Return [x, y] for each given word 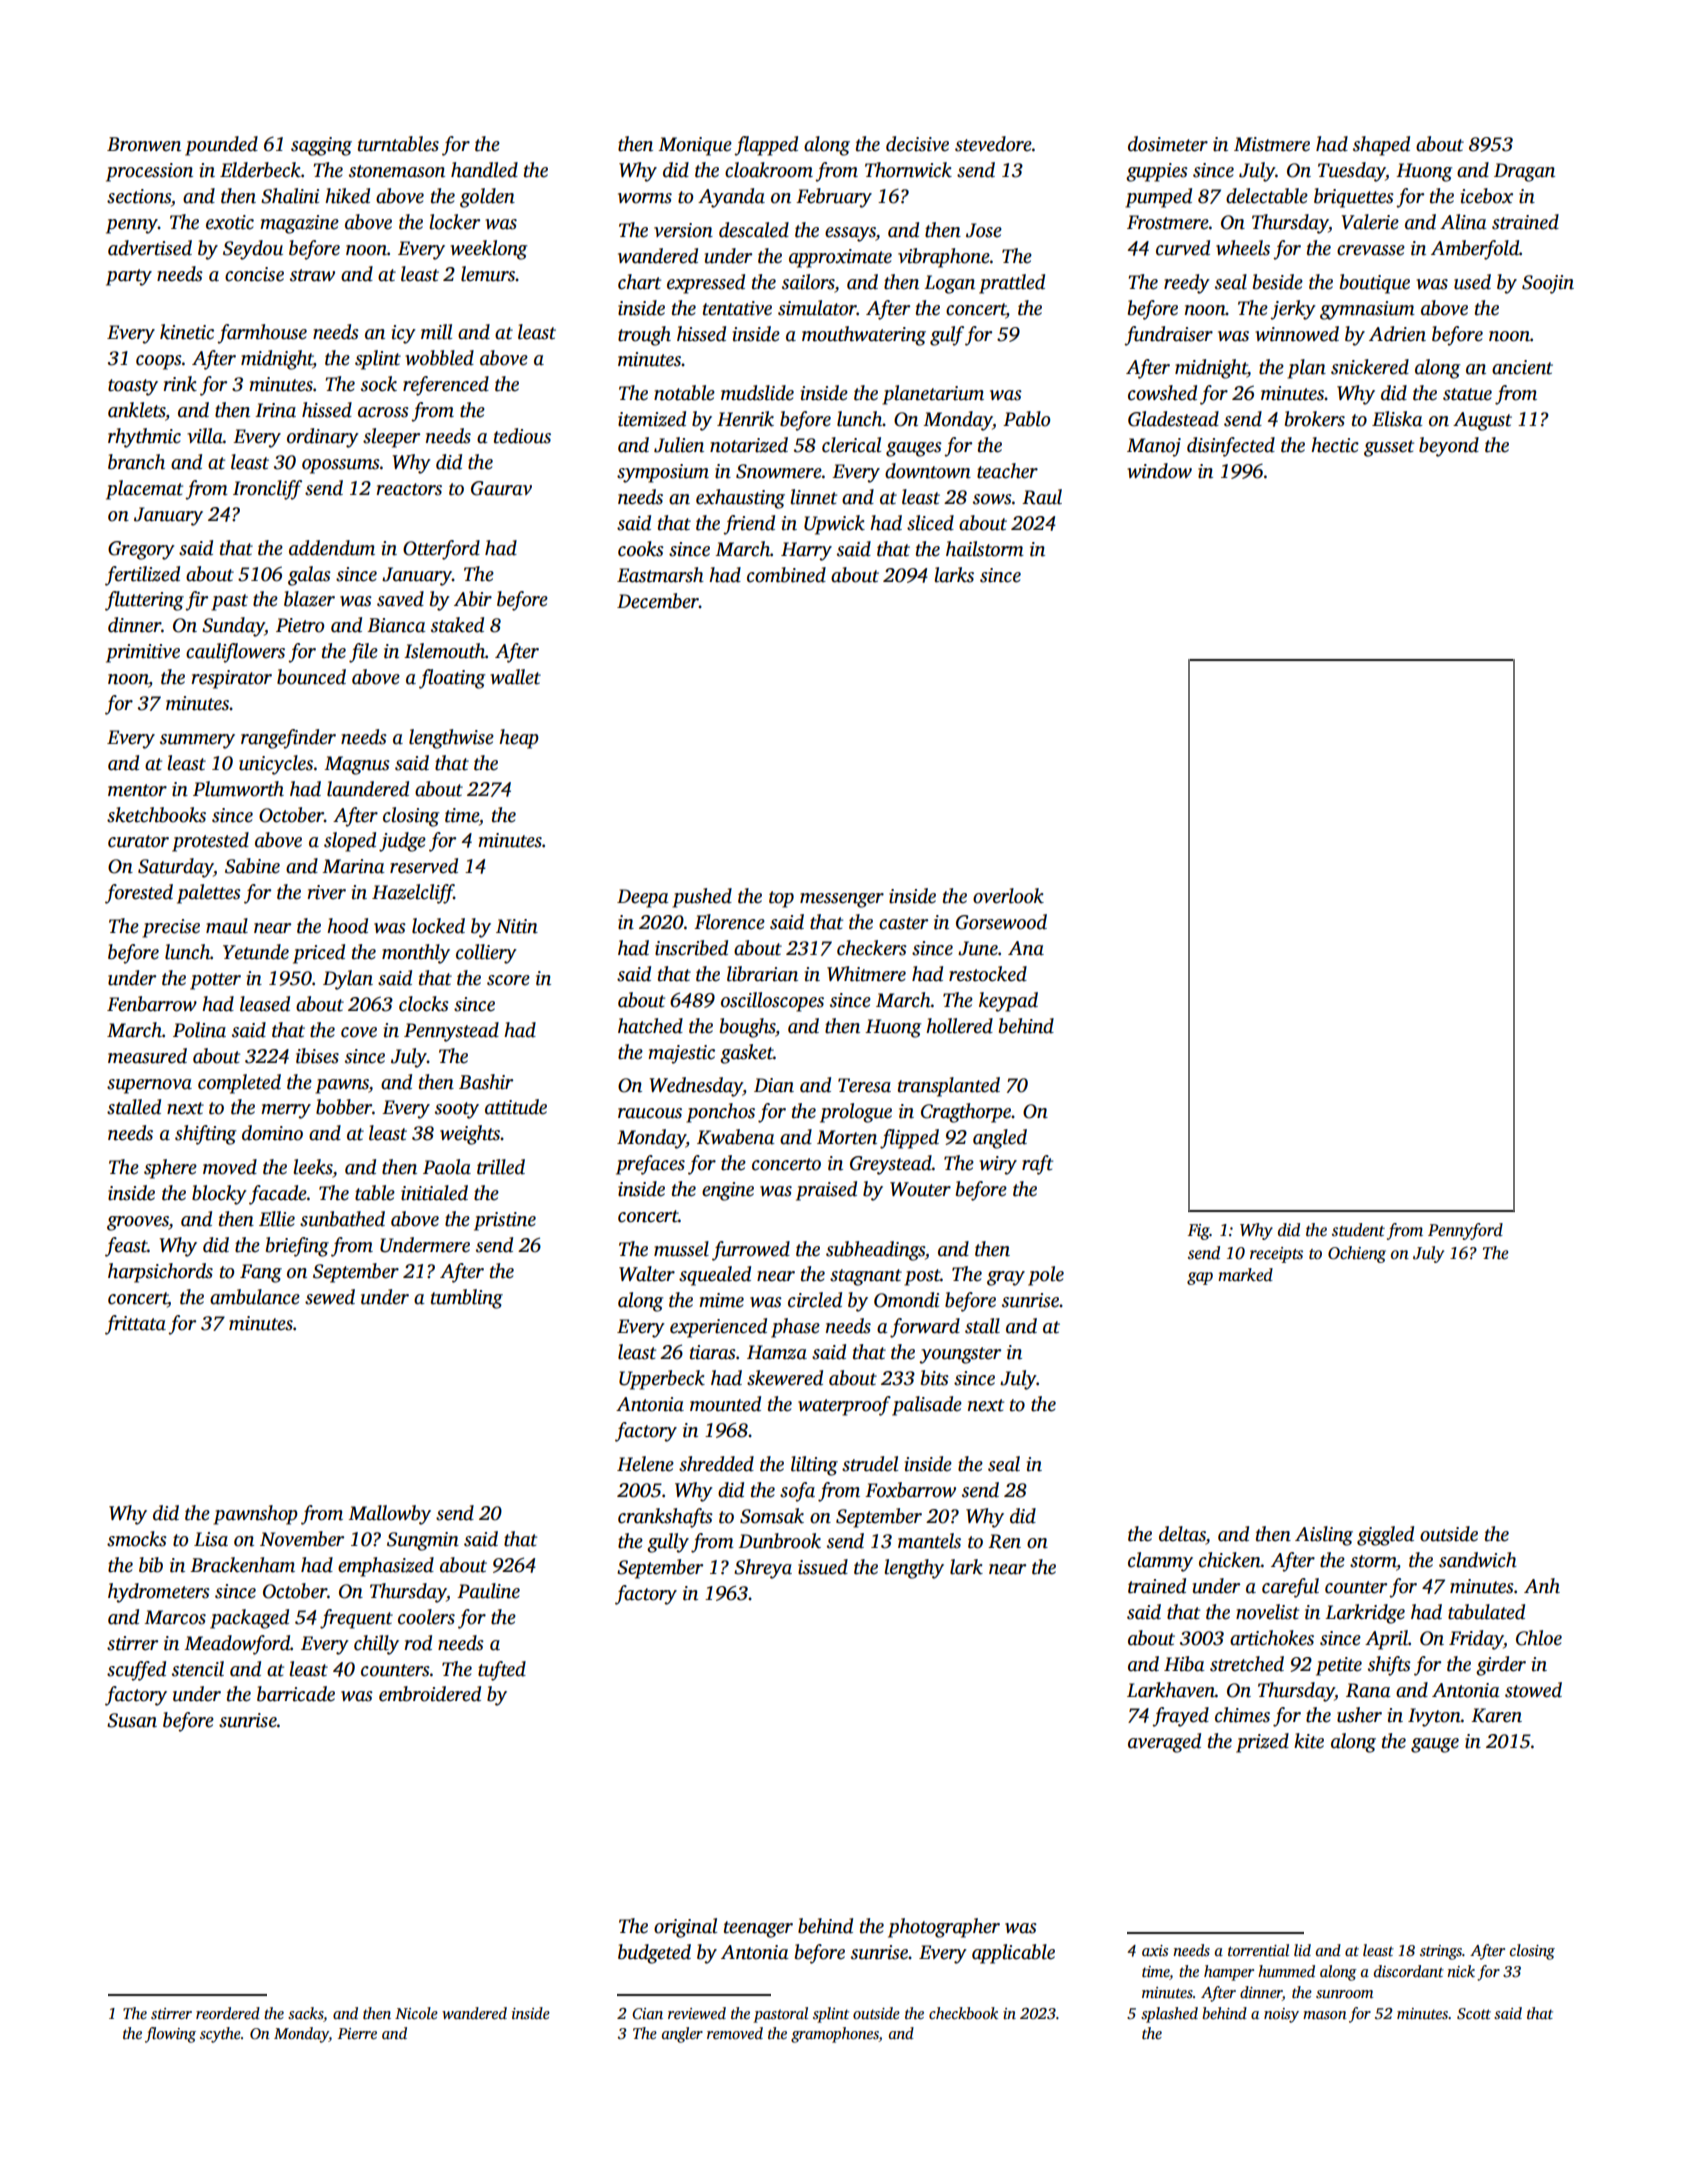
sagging [321, 146]
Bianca [396, 625]
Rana [1368, 1690]
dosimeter [1168, 144]
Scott [1474, 2014]
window [1159, 471]
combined [786, 575]
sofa [797, 1492]
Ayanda [731, 198]
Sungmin [423, 1541]
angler [682, 2035]
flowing [170, 2035]
